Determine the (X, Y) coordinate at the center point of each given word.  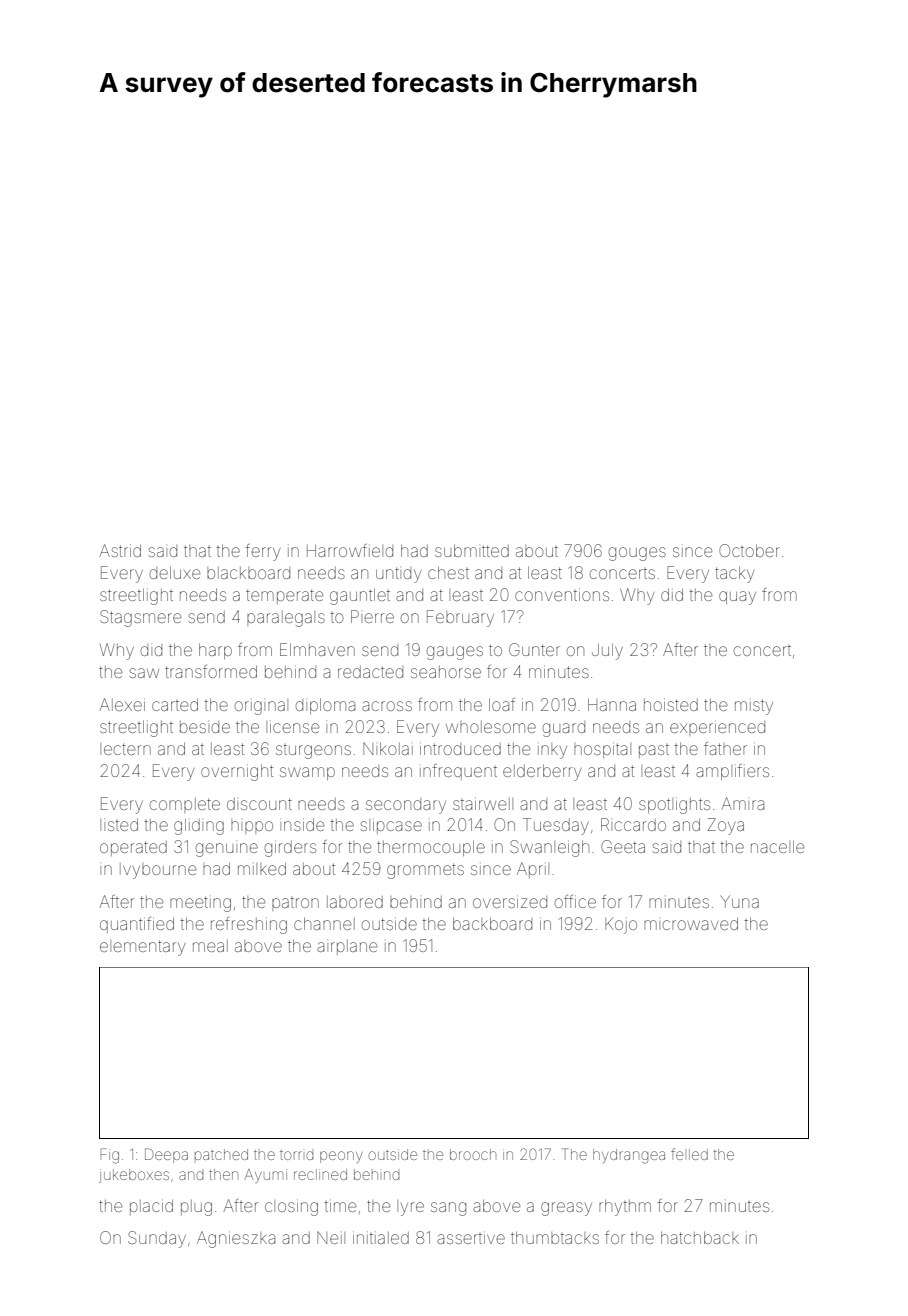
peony (341, 1157)
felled (689, 1154)
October (749, 550)
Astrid (120, 550)
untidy (398, 575)
